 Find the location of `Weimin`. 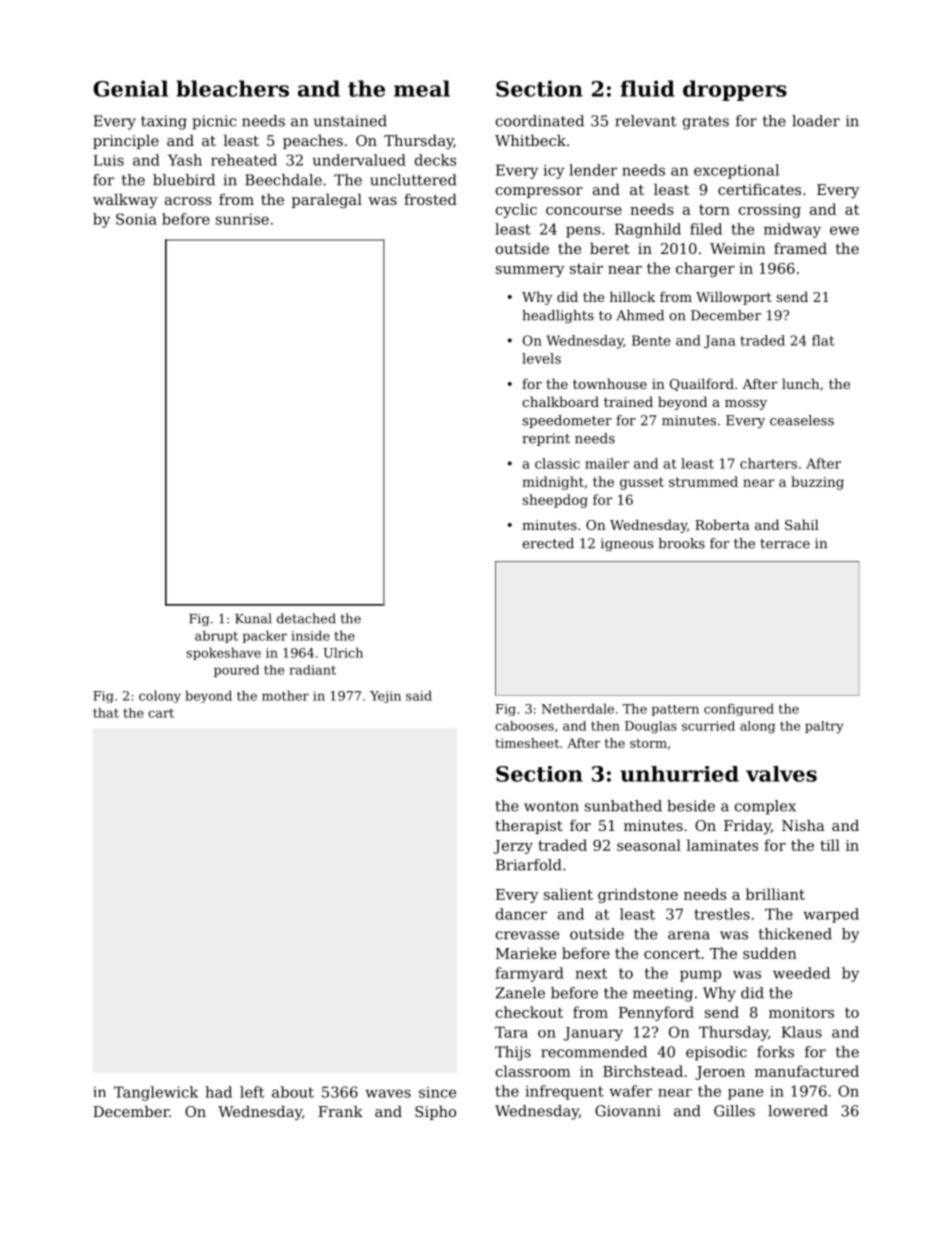

Weimin is located at coordinates (738, 248).
